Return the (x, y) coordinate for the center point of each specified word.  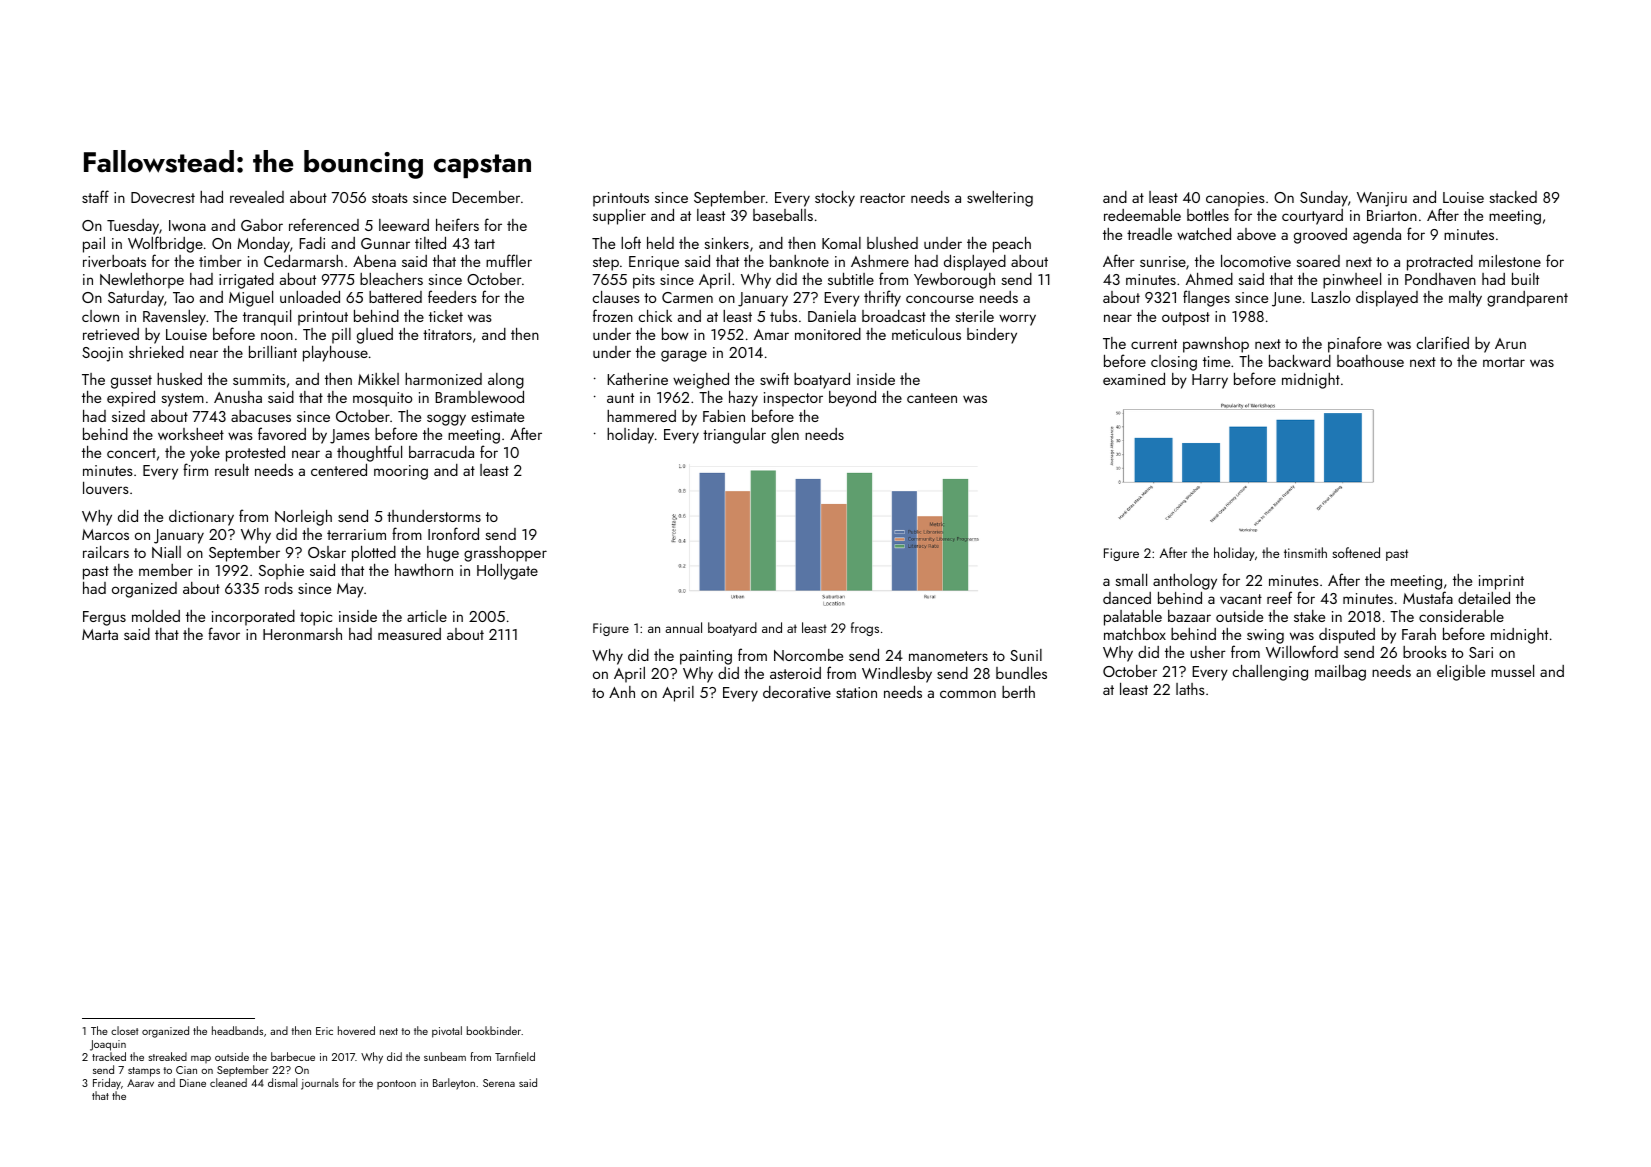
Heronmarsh (302, 634)
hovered (356, 1030)
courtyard (1312, 217)
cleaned (228, 1082)
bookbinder (494, 1030)
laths (1190, 689)
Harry (1210, 381)
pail (94, 245)
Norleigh (303, 518)
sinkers (726, 243)
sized (128, 416)
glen (785, 436)
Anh (622, 692)
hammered (641, 416)
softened (1356, 552)
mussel (1512, 671)
